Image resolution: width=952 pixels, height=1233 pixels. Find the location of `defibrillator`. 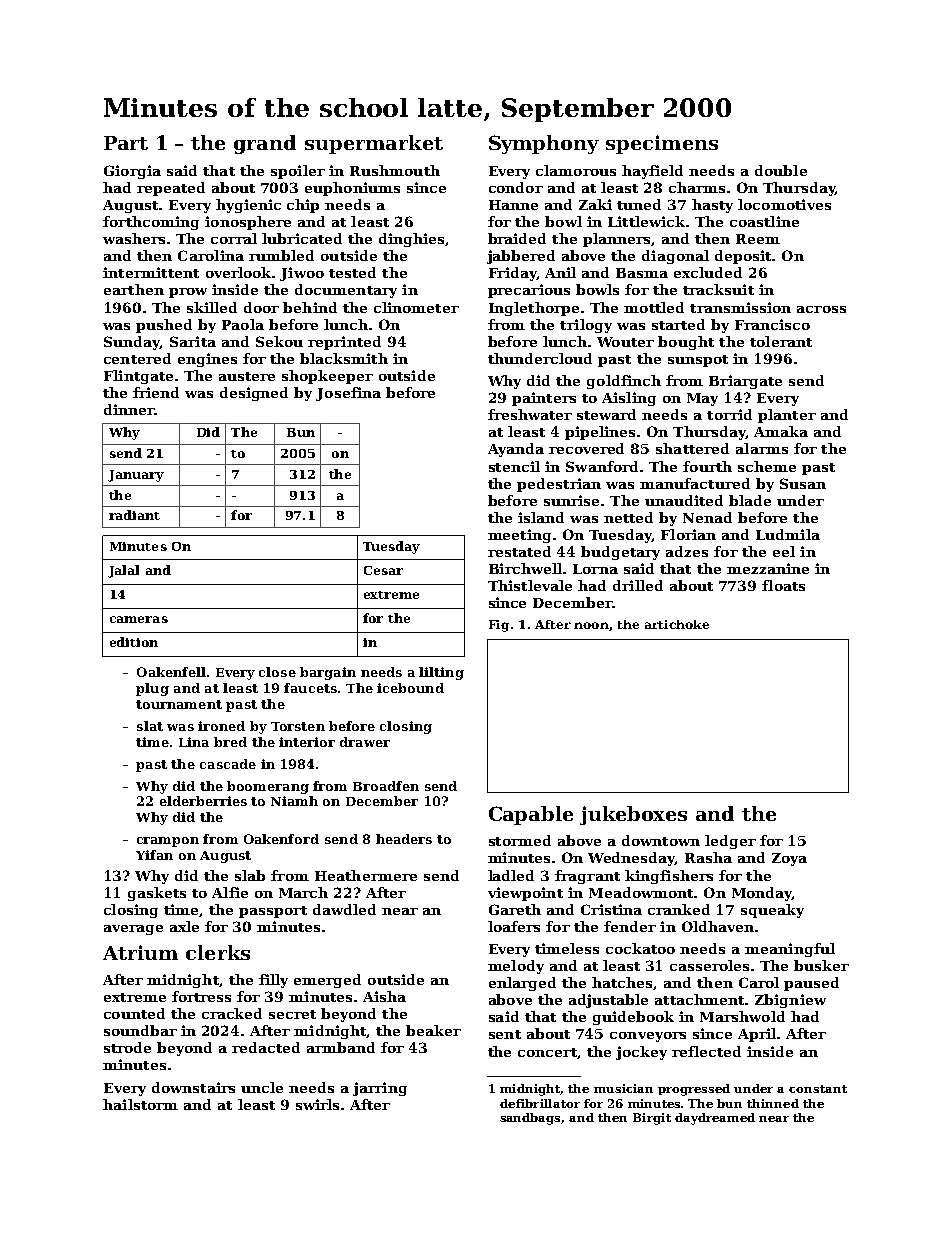

defibrillator is located at coordinates (540, 1103).
